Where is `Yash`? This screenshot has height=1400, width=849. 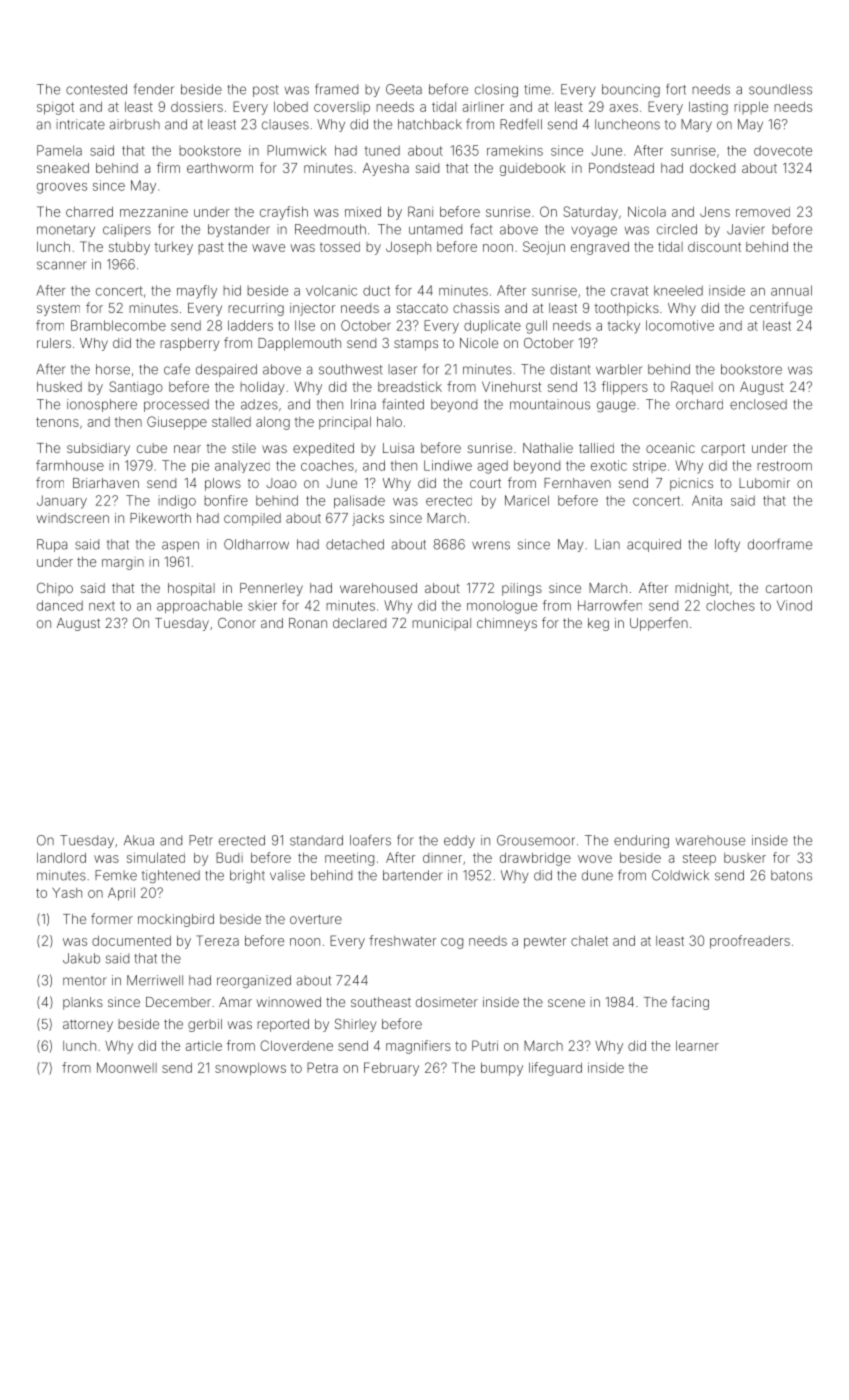 Yash is located at coordinates (67, 892).
